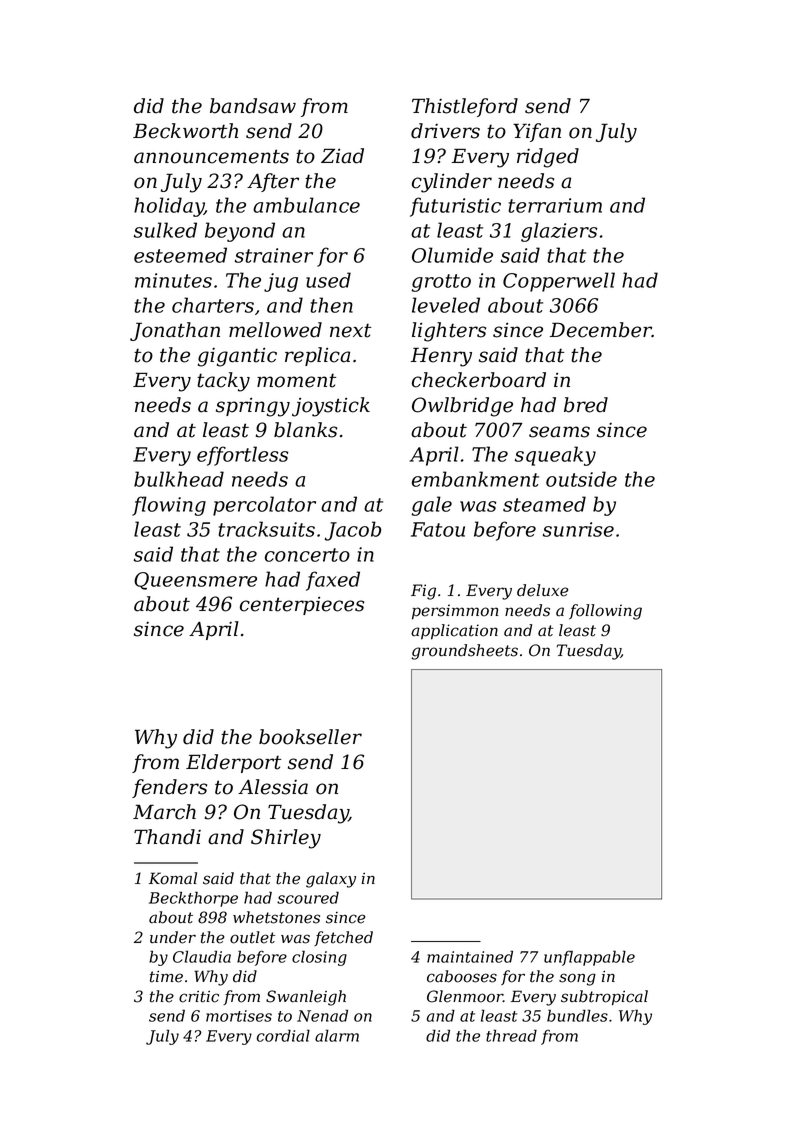  I want to click on December, so click(601, 330).
